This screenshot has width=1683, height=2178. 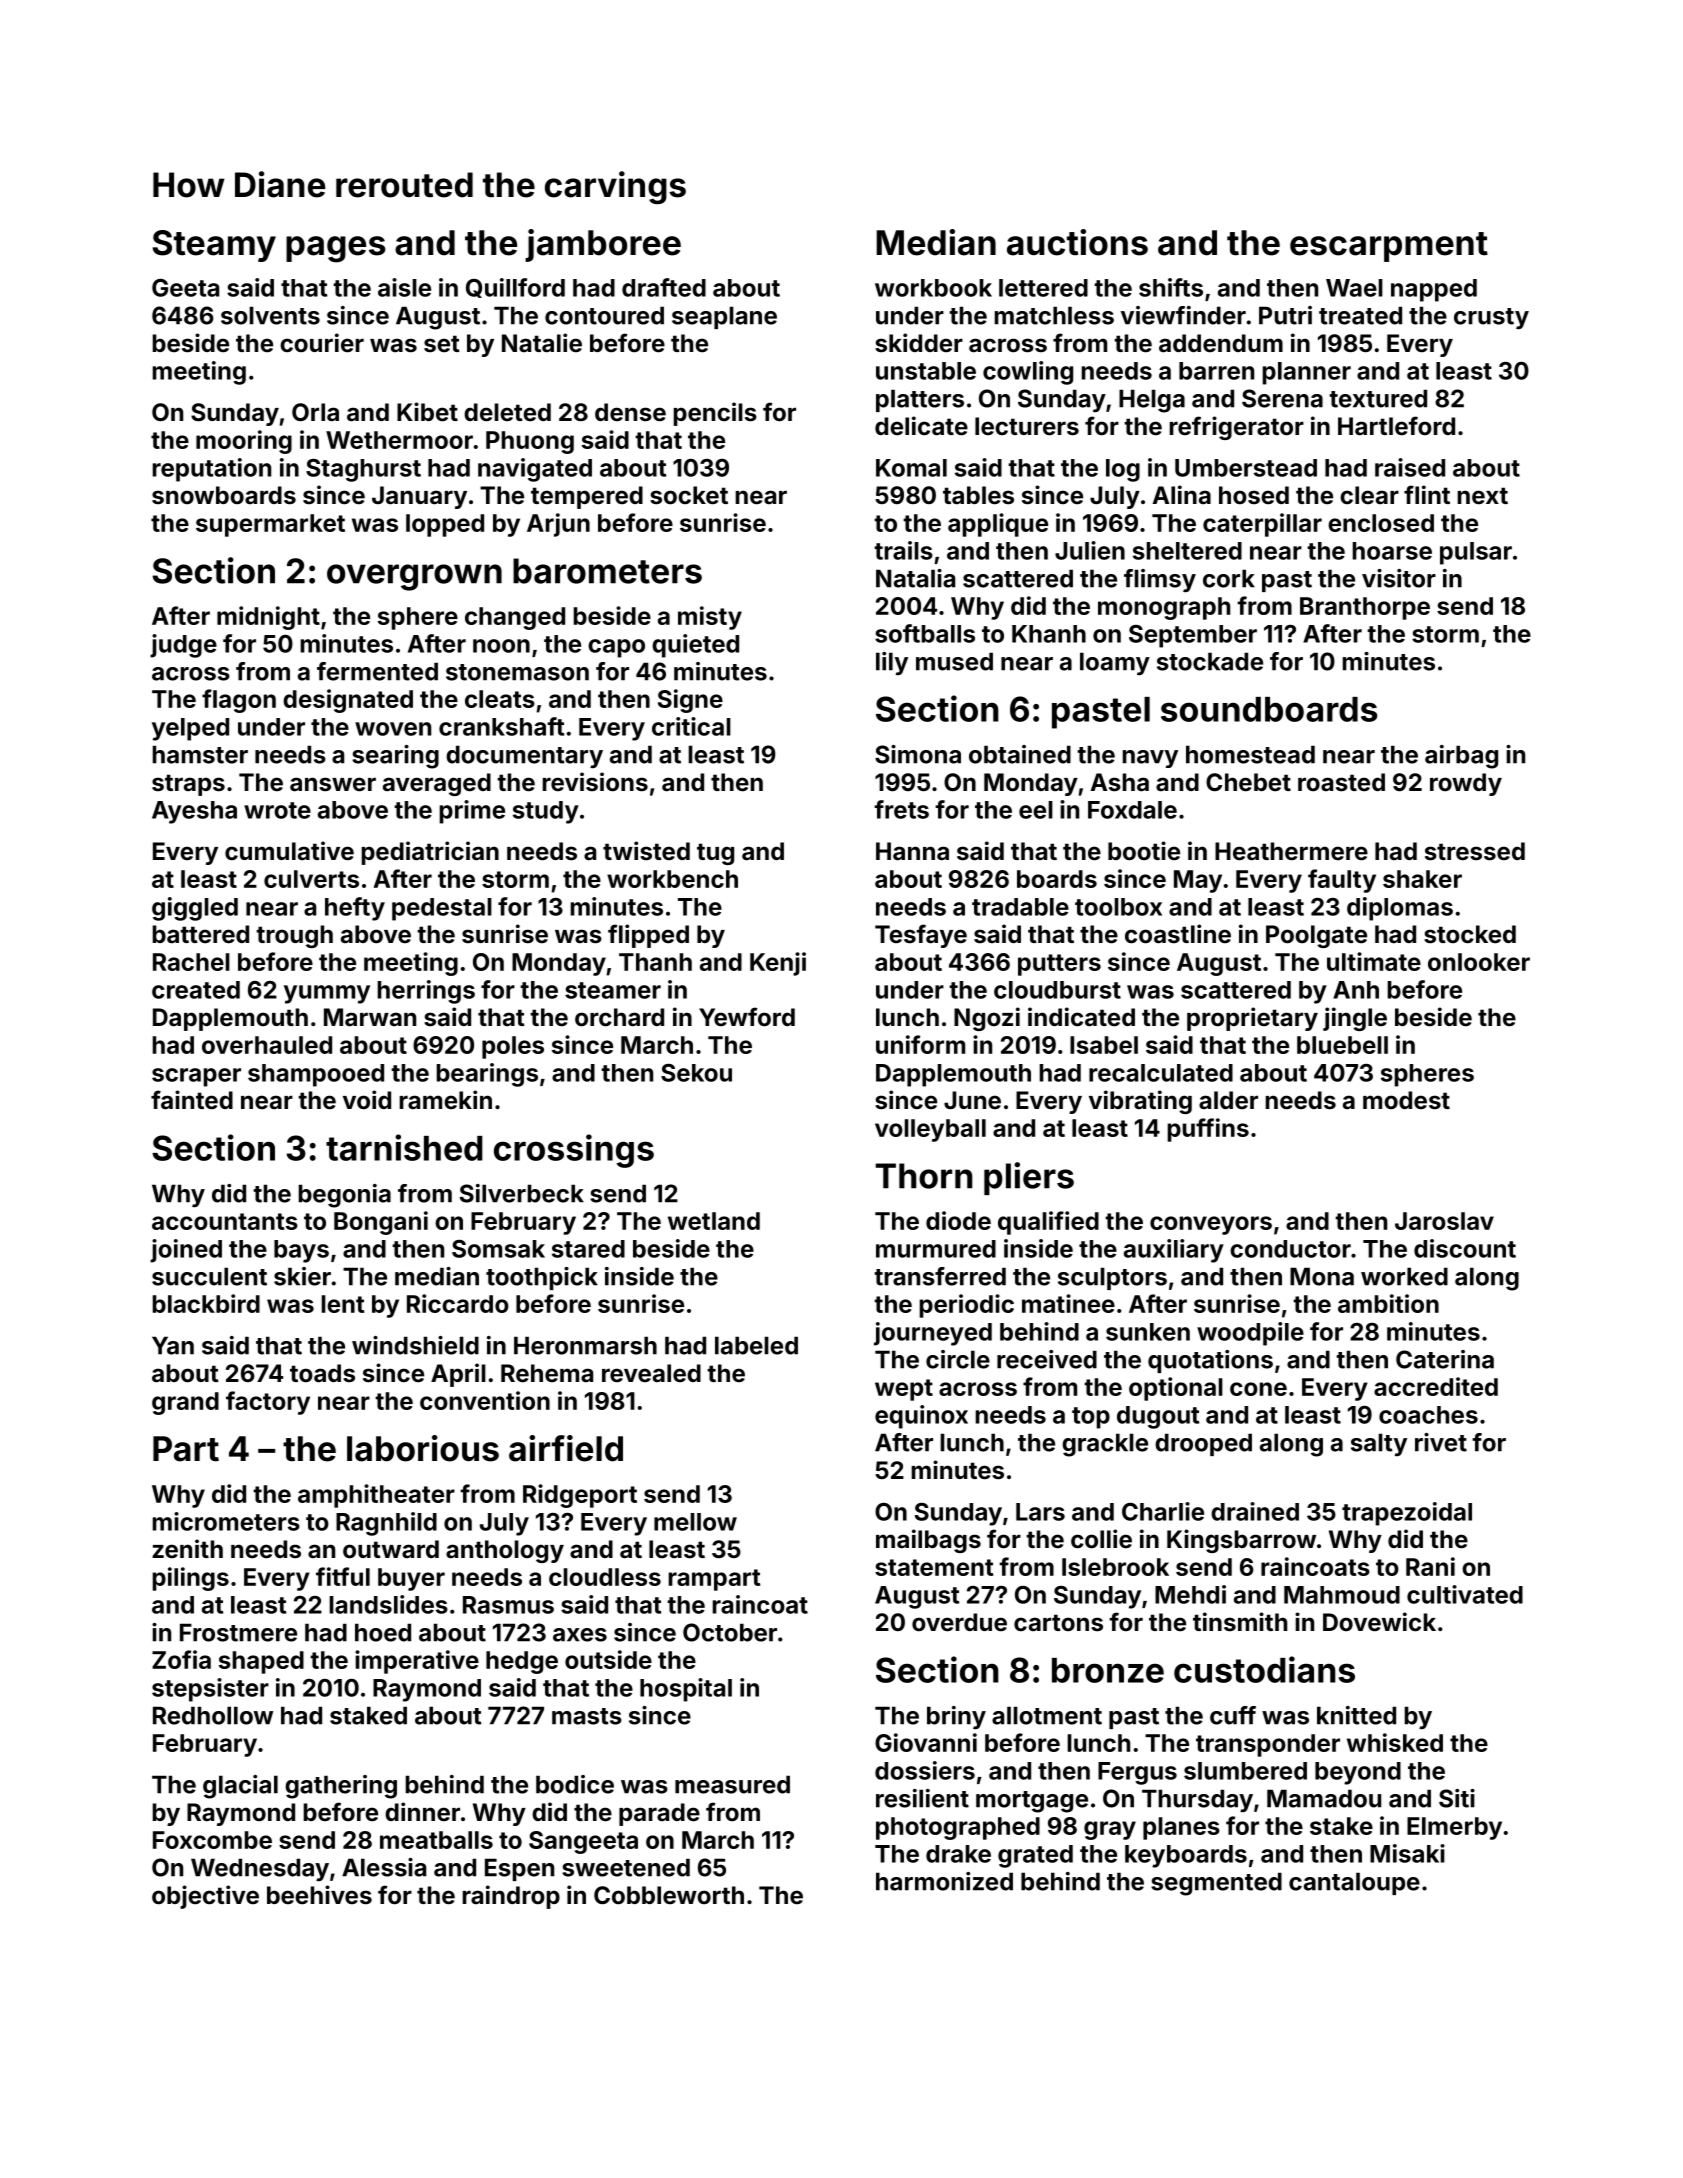 I want to click on reputation, so click(x=211, y=470).
